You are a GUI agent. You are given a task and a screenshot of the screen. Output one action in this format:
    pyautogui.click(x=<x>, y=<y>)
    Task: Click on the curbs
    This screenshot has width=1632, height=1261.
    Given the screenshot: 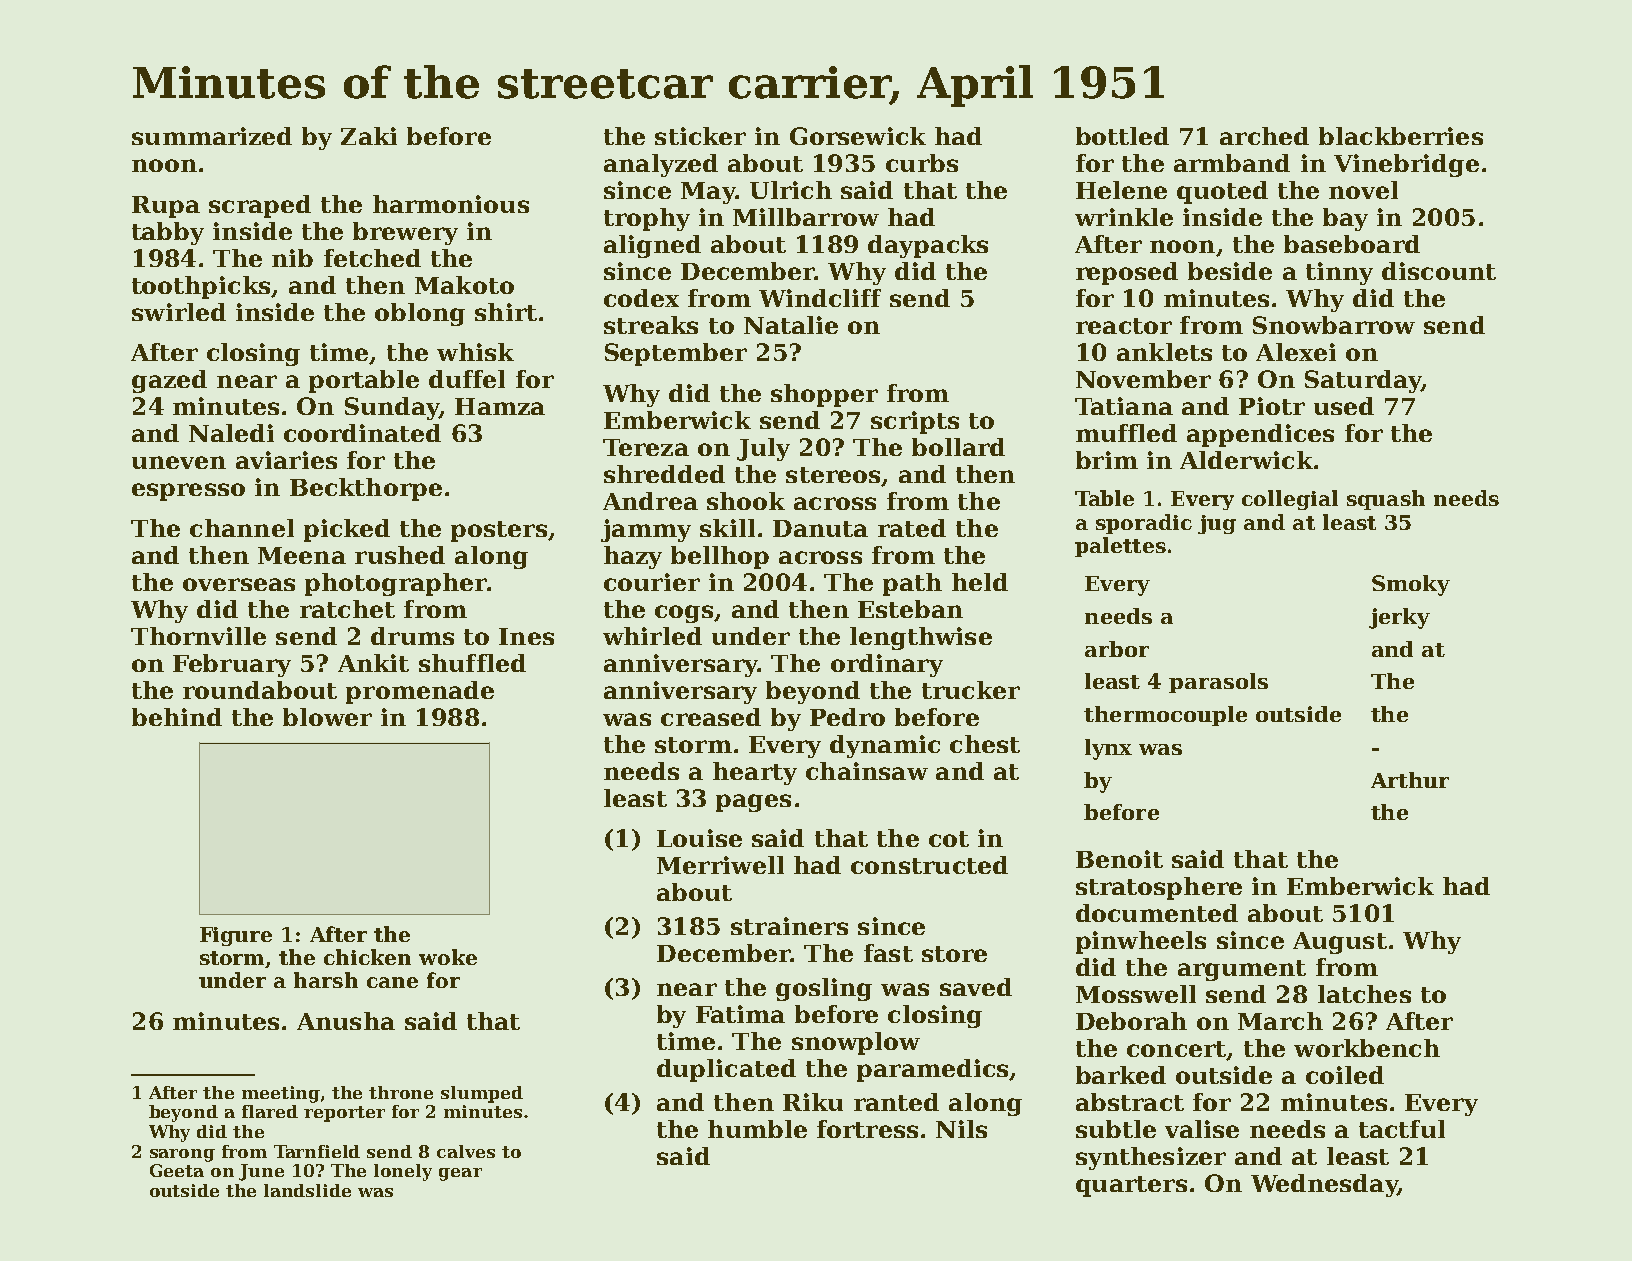 What is the action you would take?
    pyautogui.click(x=922, y=163)
